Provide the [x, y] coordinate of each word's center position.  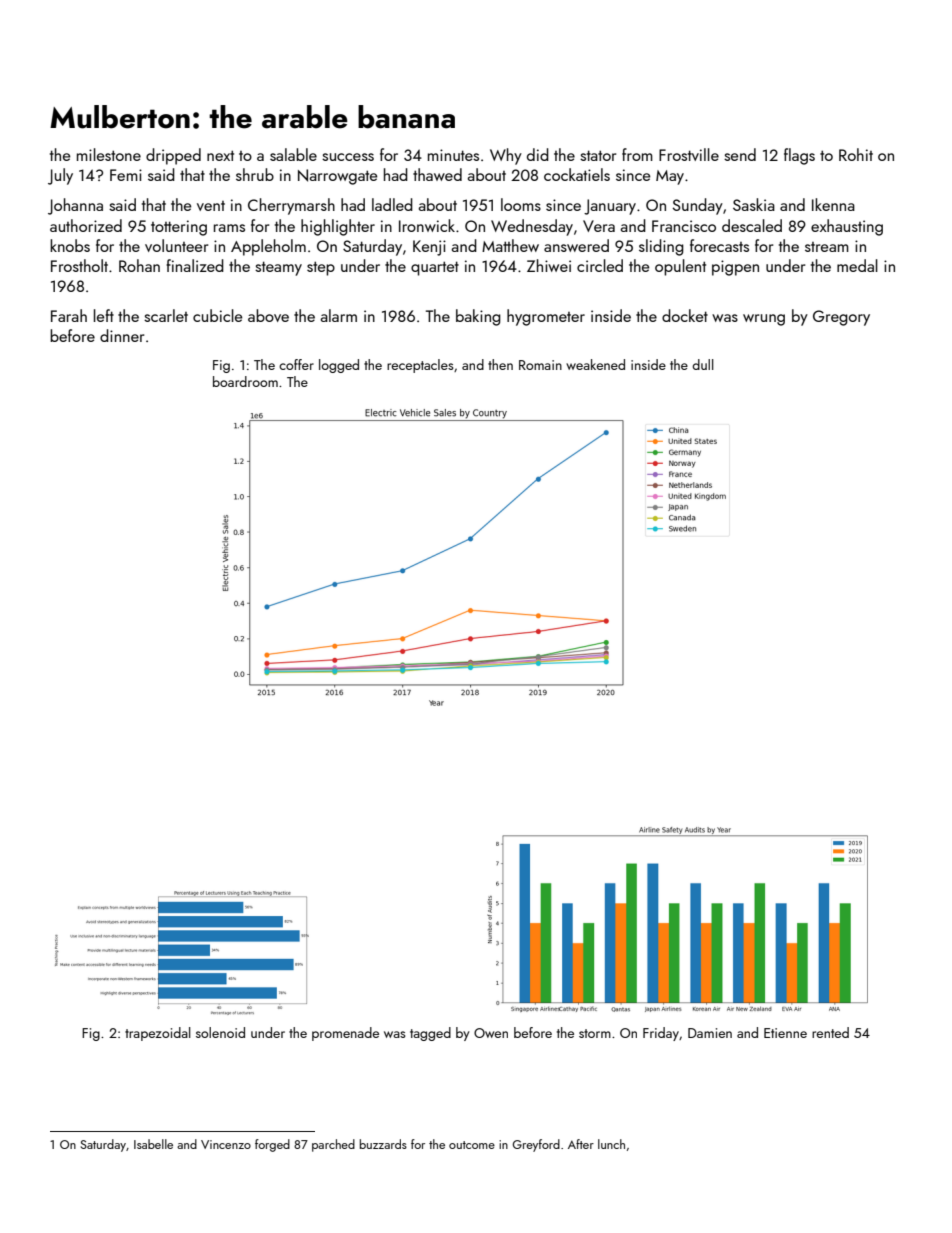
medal [857, 265]
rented [830, 1032]
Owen [491, 1033]
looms [521, 204]
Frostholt [79, 265]
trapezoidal [158, 1034]
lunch [611, 1144]
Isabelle [153, 1144]
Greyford [536, 1145]
